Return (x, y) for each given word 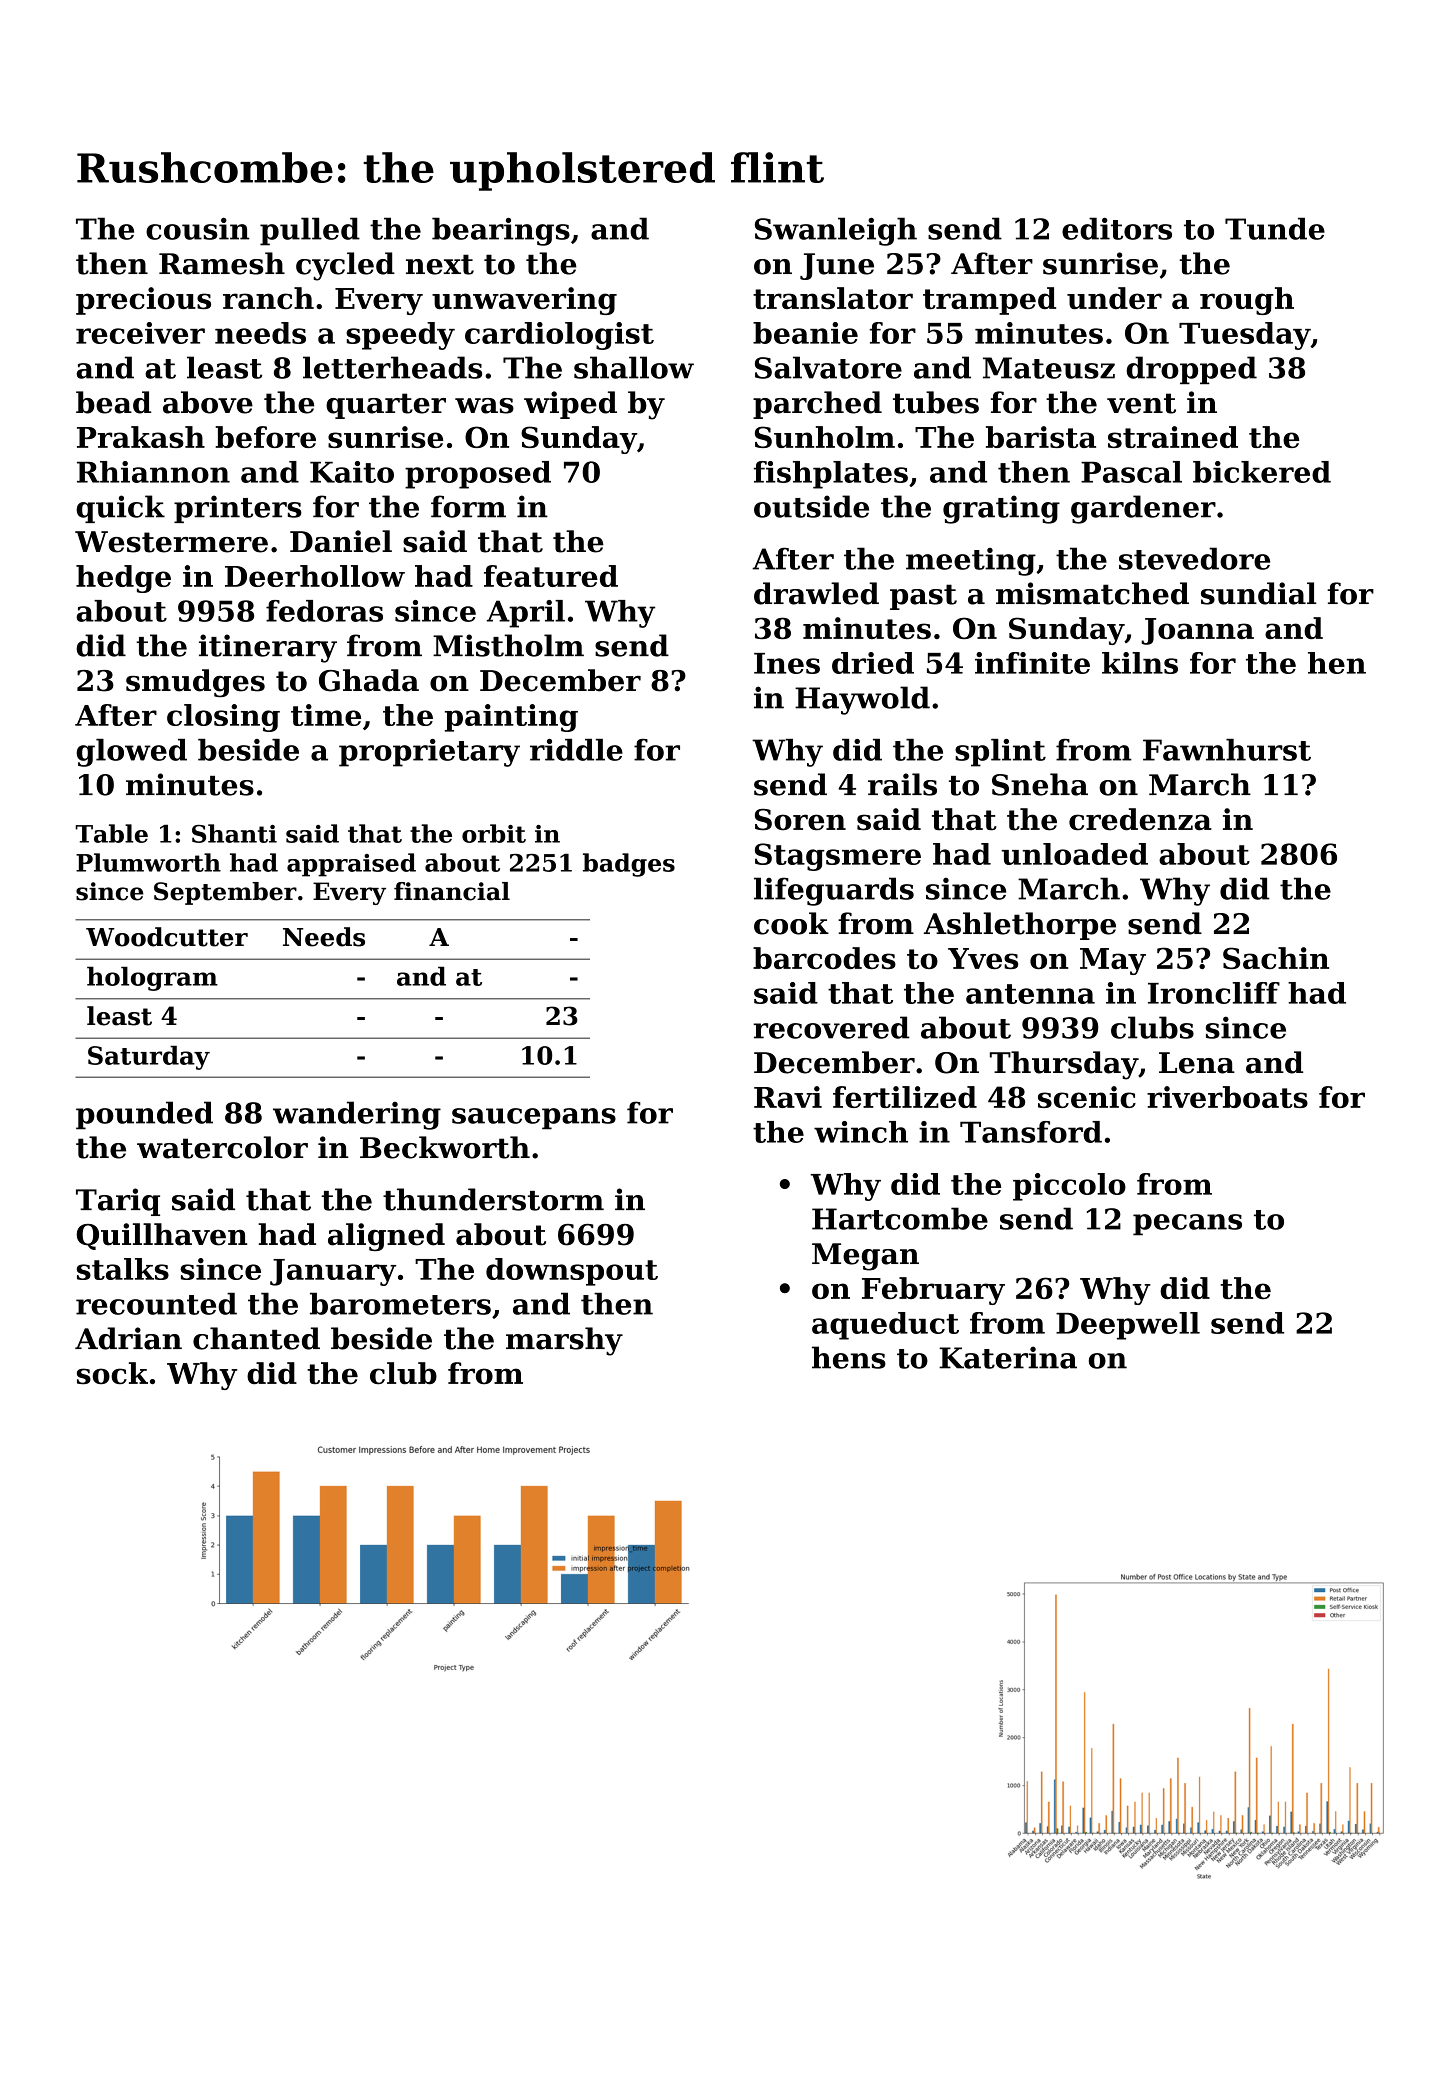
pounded (144, 1115)
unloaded (1074, 854)
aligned (386, 1237)
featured (551, 576)
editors (1117, 228)
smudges (195, 683)
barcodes (824, 958)
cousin (198, 229)
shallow (634, 367)
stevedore (1194, 558)
